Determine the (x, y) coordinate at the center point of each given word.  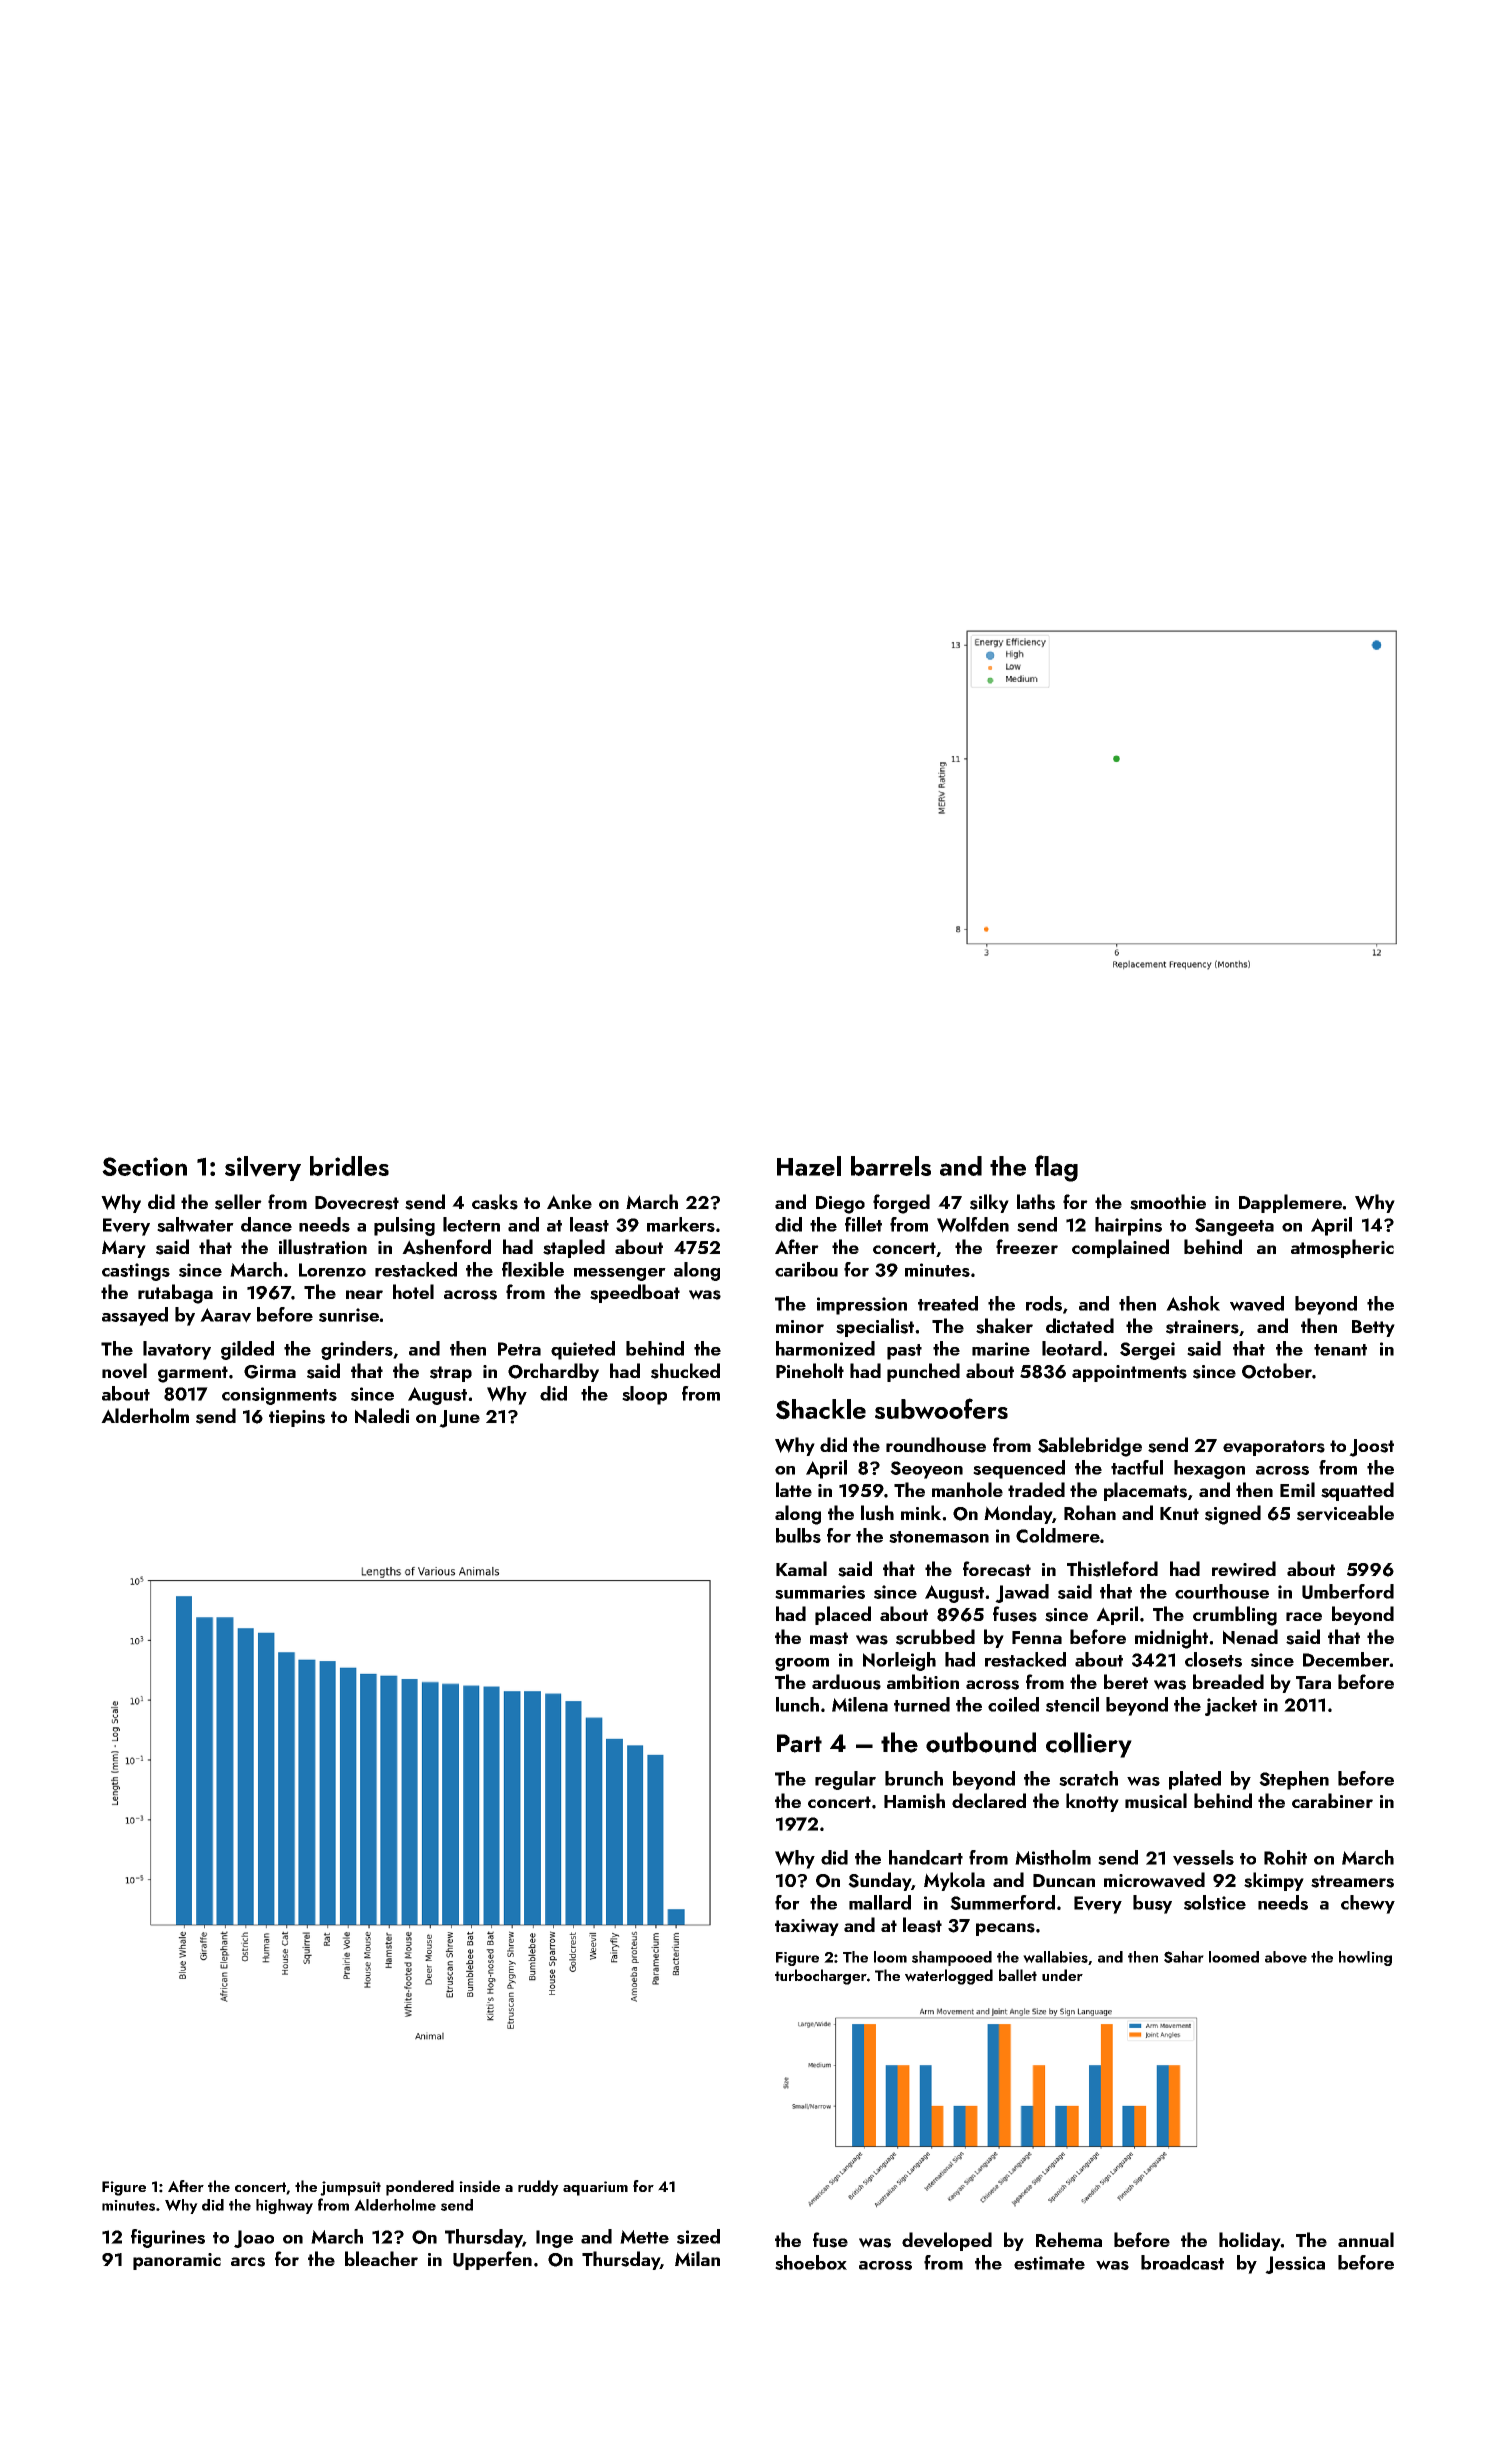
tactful (1137, 1467)
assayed (135, 1316)
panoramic (177, 2261)
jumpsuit (350, 2188)
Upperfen (492, 2260)
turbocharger (821, 1977)
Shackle (821, 1409)
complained (1120, 1248)
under (1062, 1975)
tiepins (297, 1418)
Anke (569, 1201)
